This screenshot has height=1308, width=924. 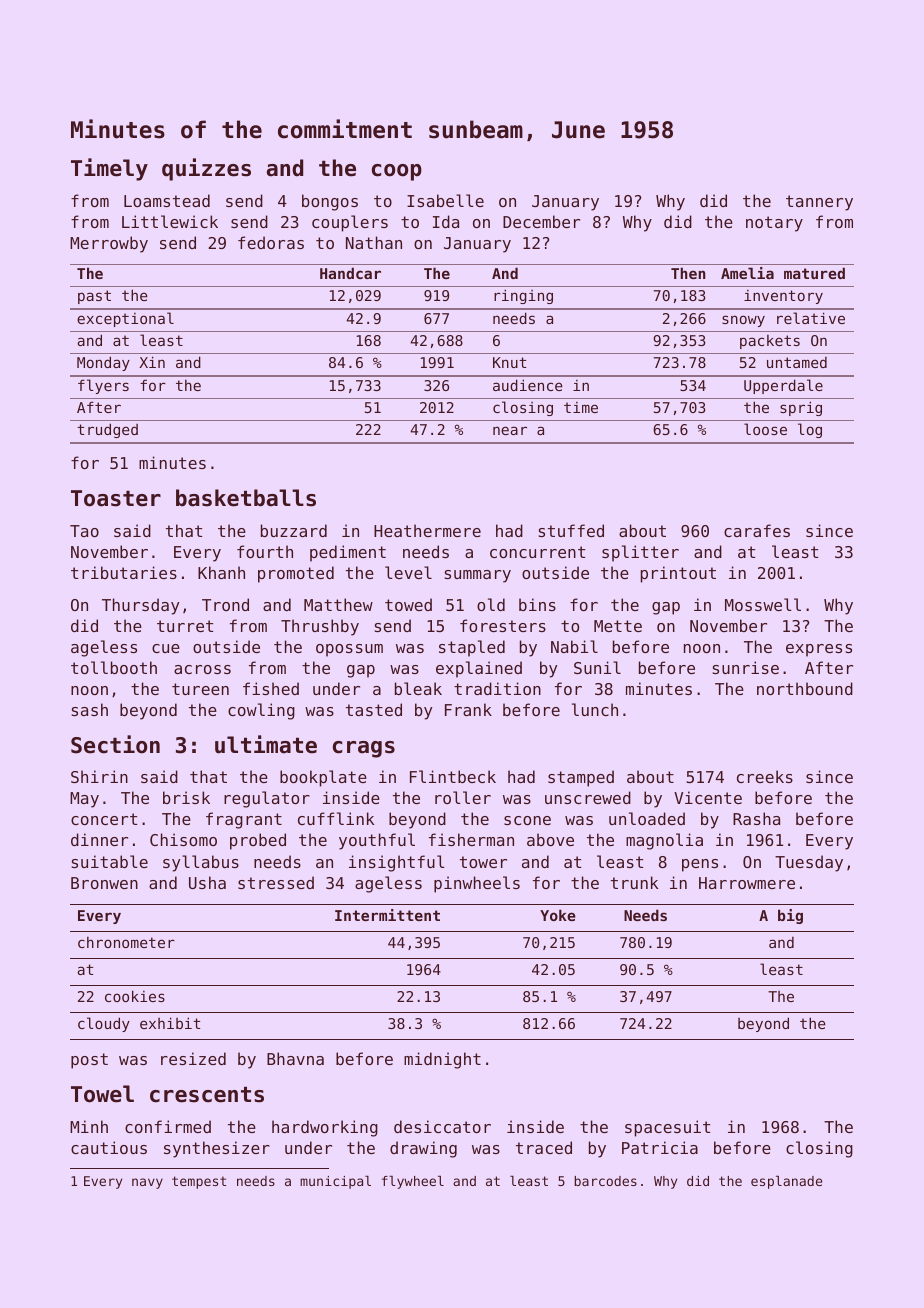 What do you see at coordinates (374, 709) in the screenshot?
I see `tasted` at bounding box center [374, 709].
